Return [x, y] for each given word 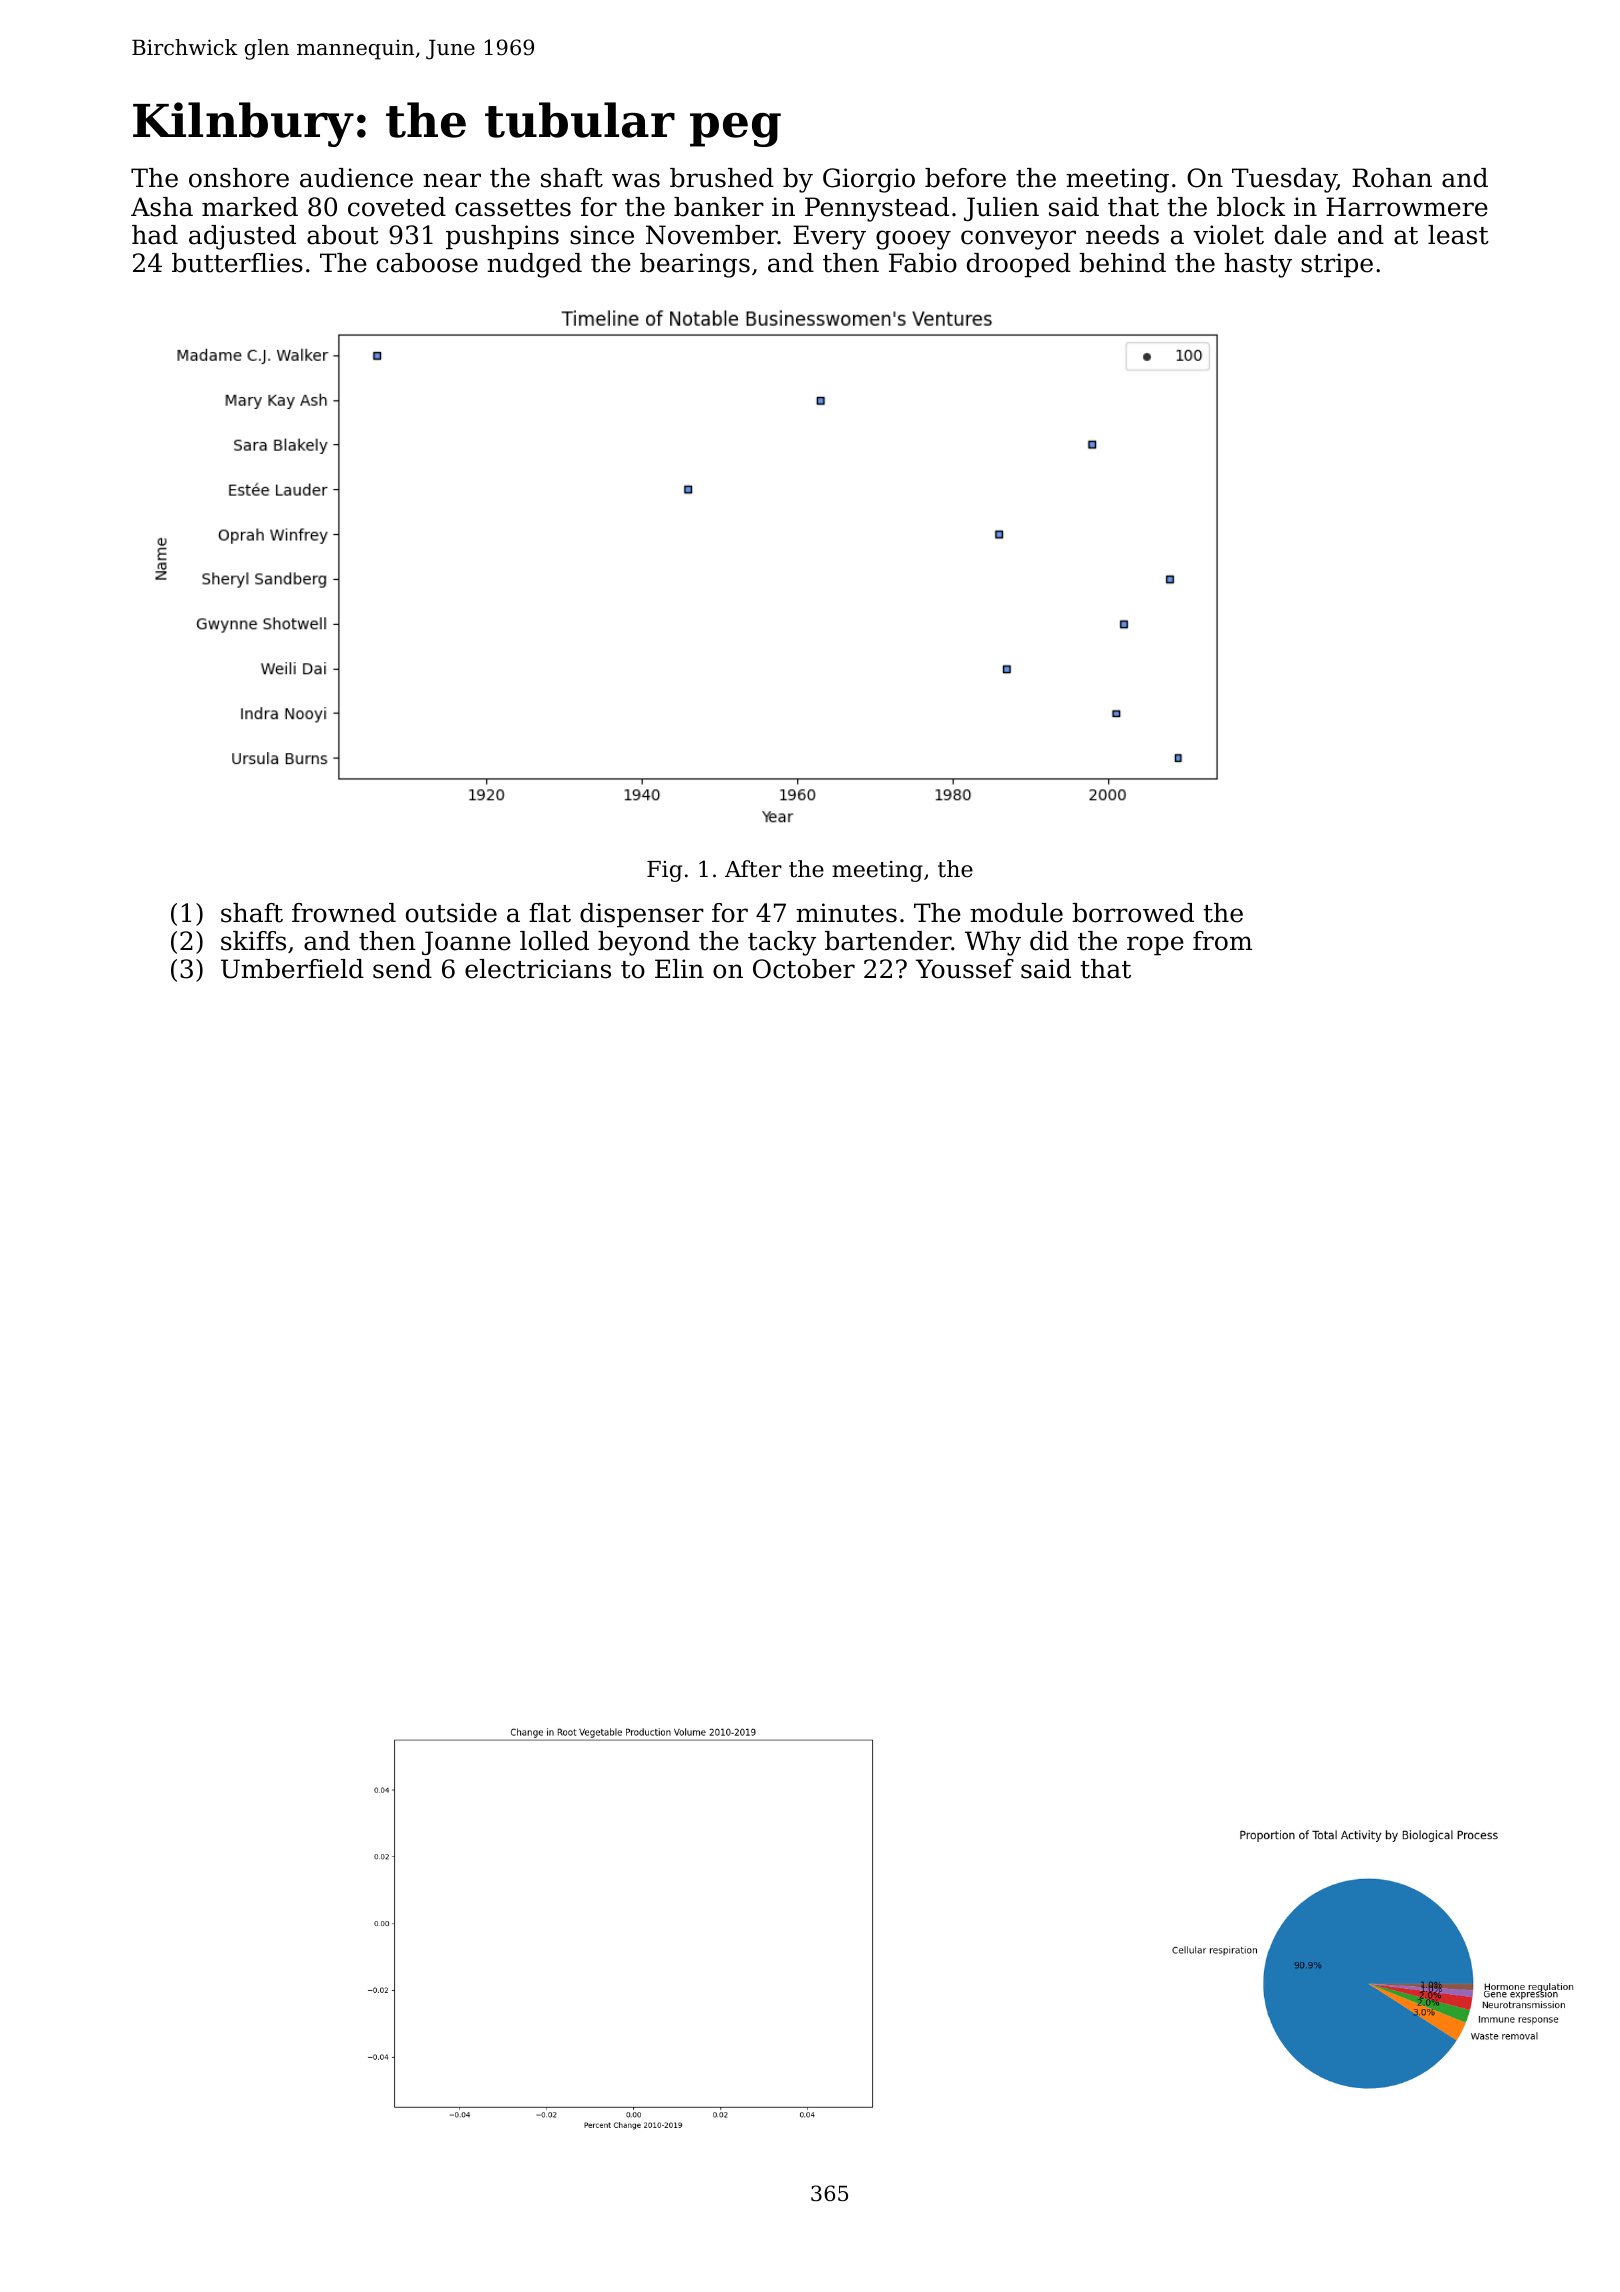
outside [451, 913]
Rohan [1392, 178]
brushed [722, 178]
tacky [782, 943]
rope [1155, 945]
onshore [239, 178]
